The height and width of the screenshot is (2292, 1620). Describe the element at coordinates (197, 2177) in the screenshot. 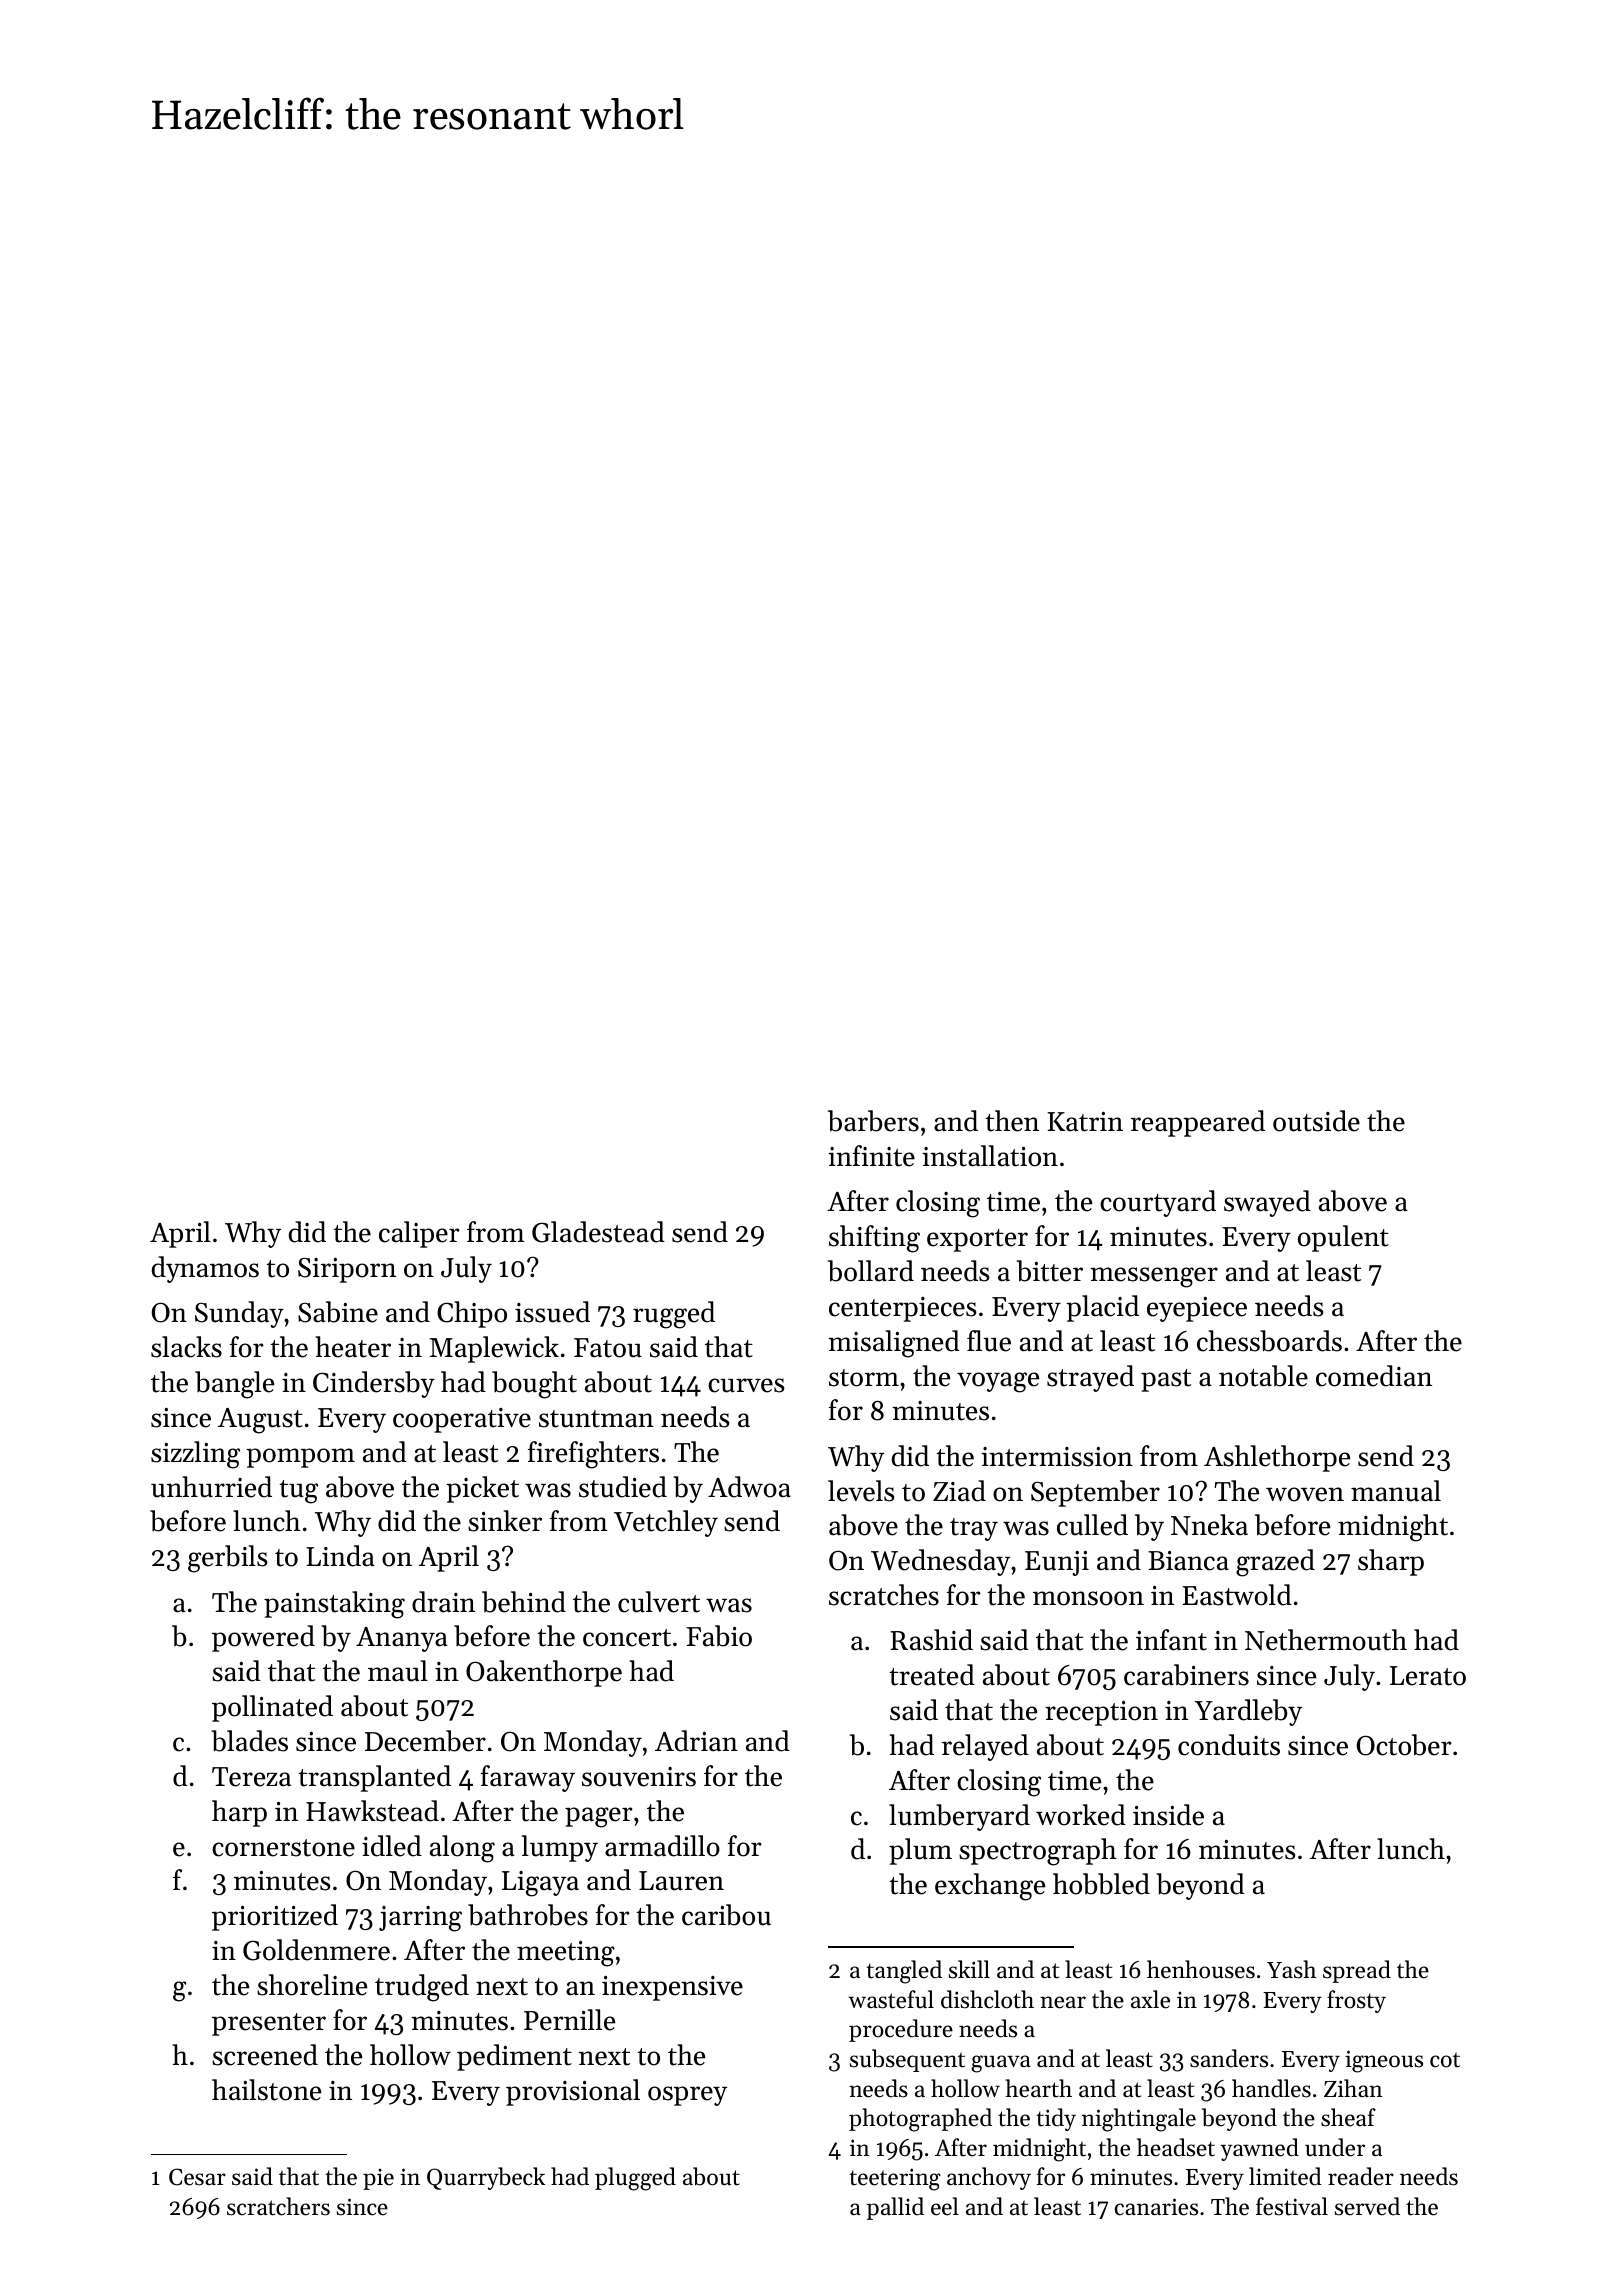

I see `Cesar` at that location.
